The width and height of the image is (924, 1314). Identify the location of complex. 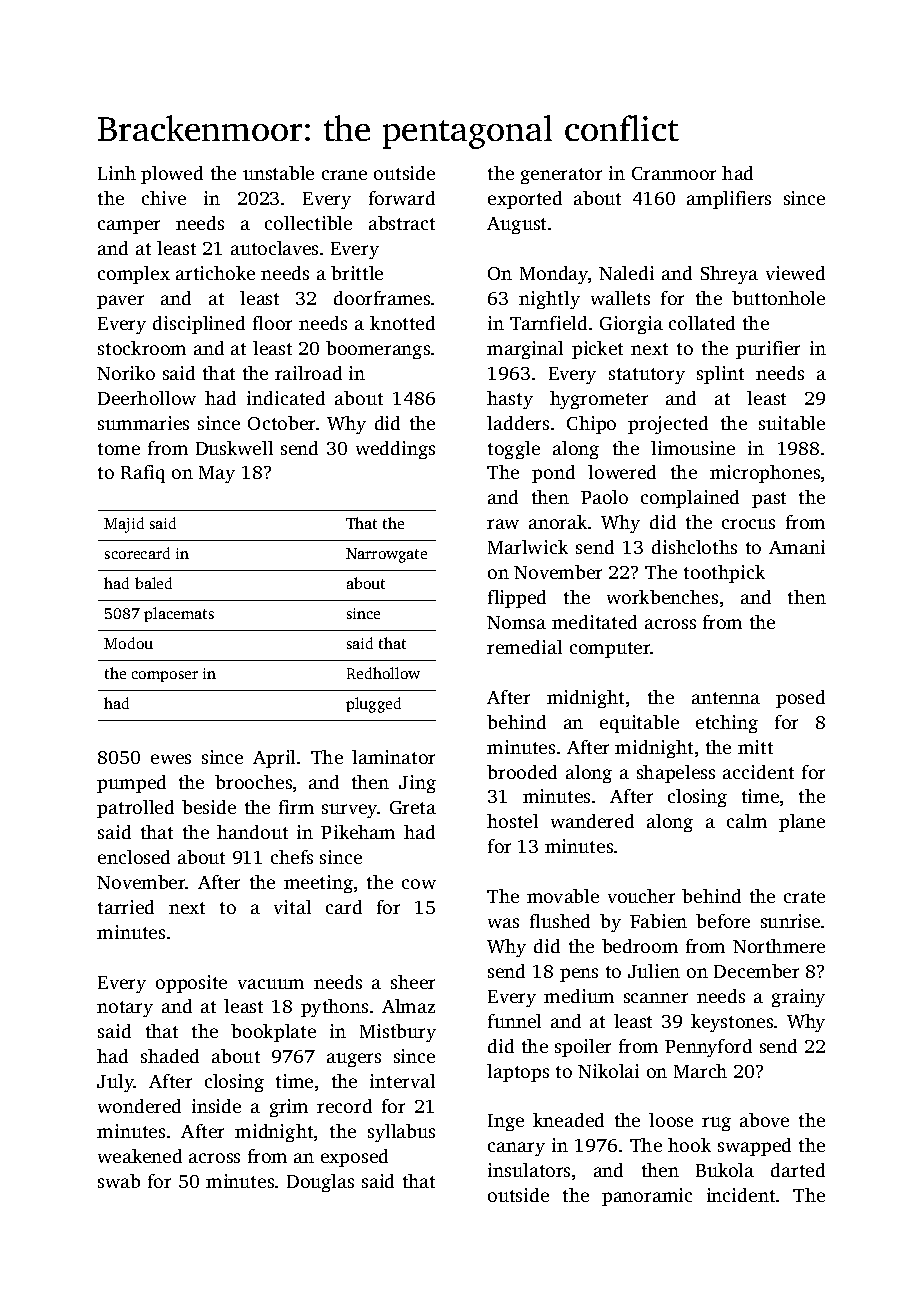
(134, 275).
